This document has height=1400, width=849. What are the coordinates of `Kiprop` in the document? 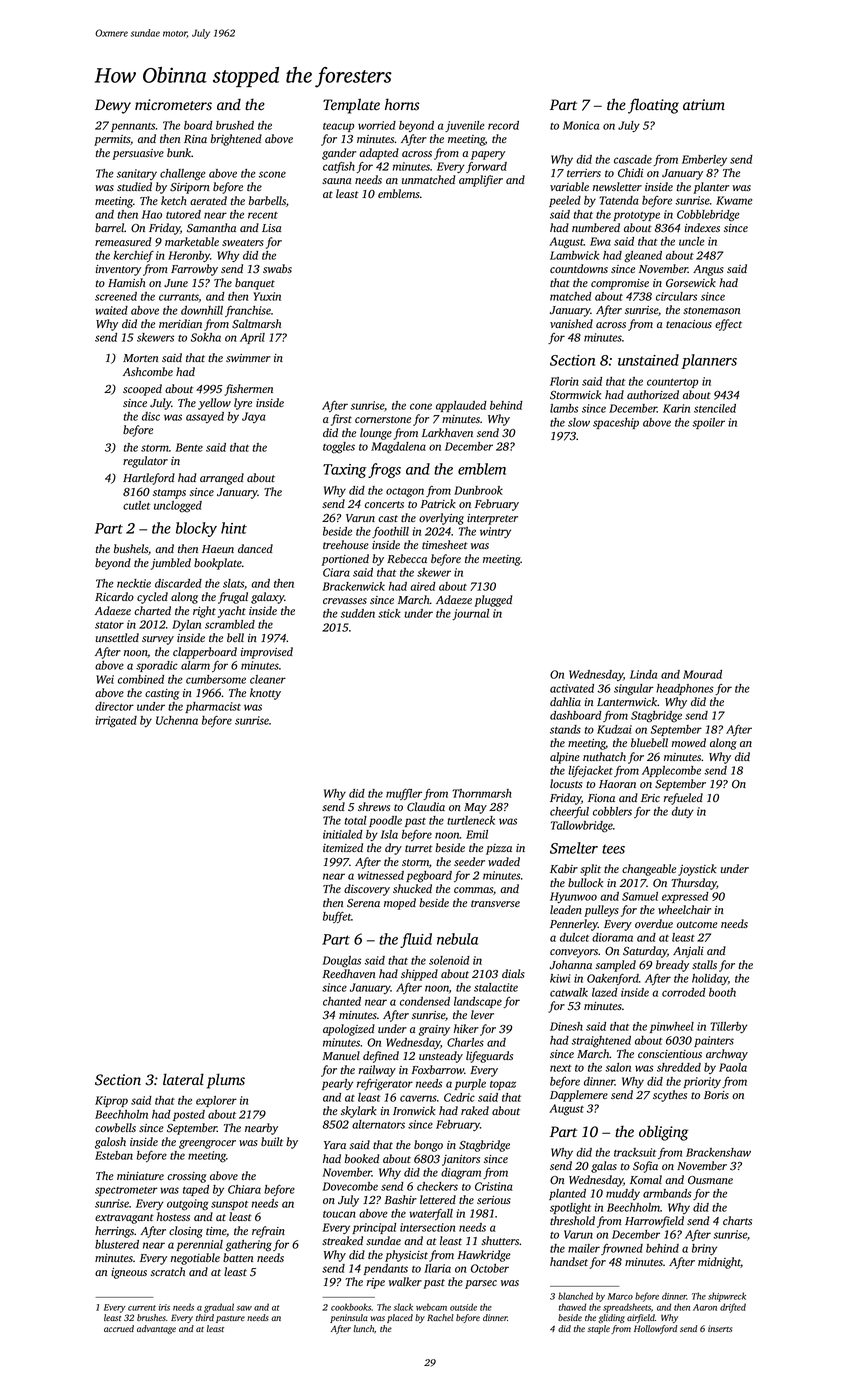 It's located at (111, 1101).
